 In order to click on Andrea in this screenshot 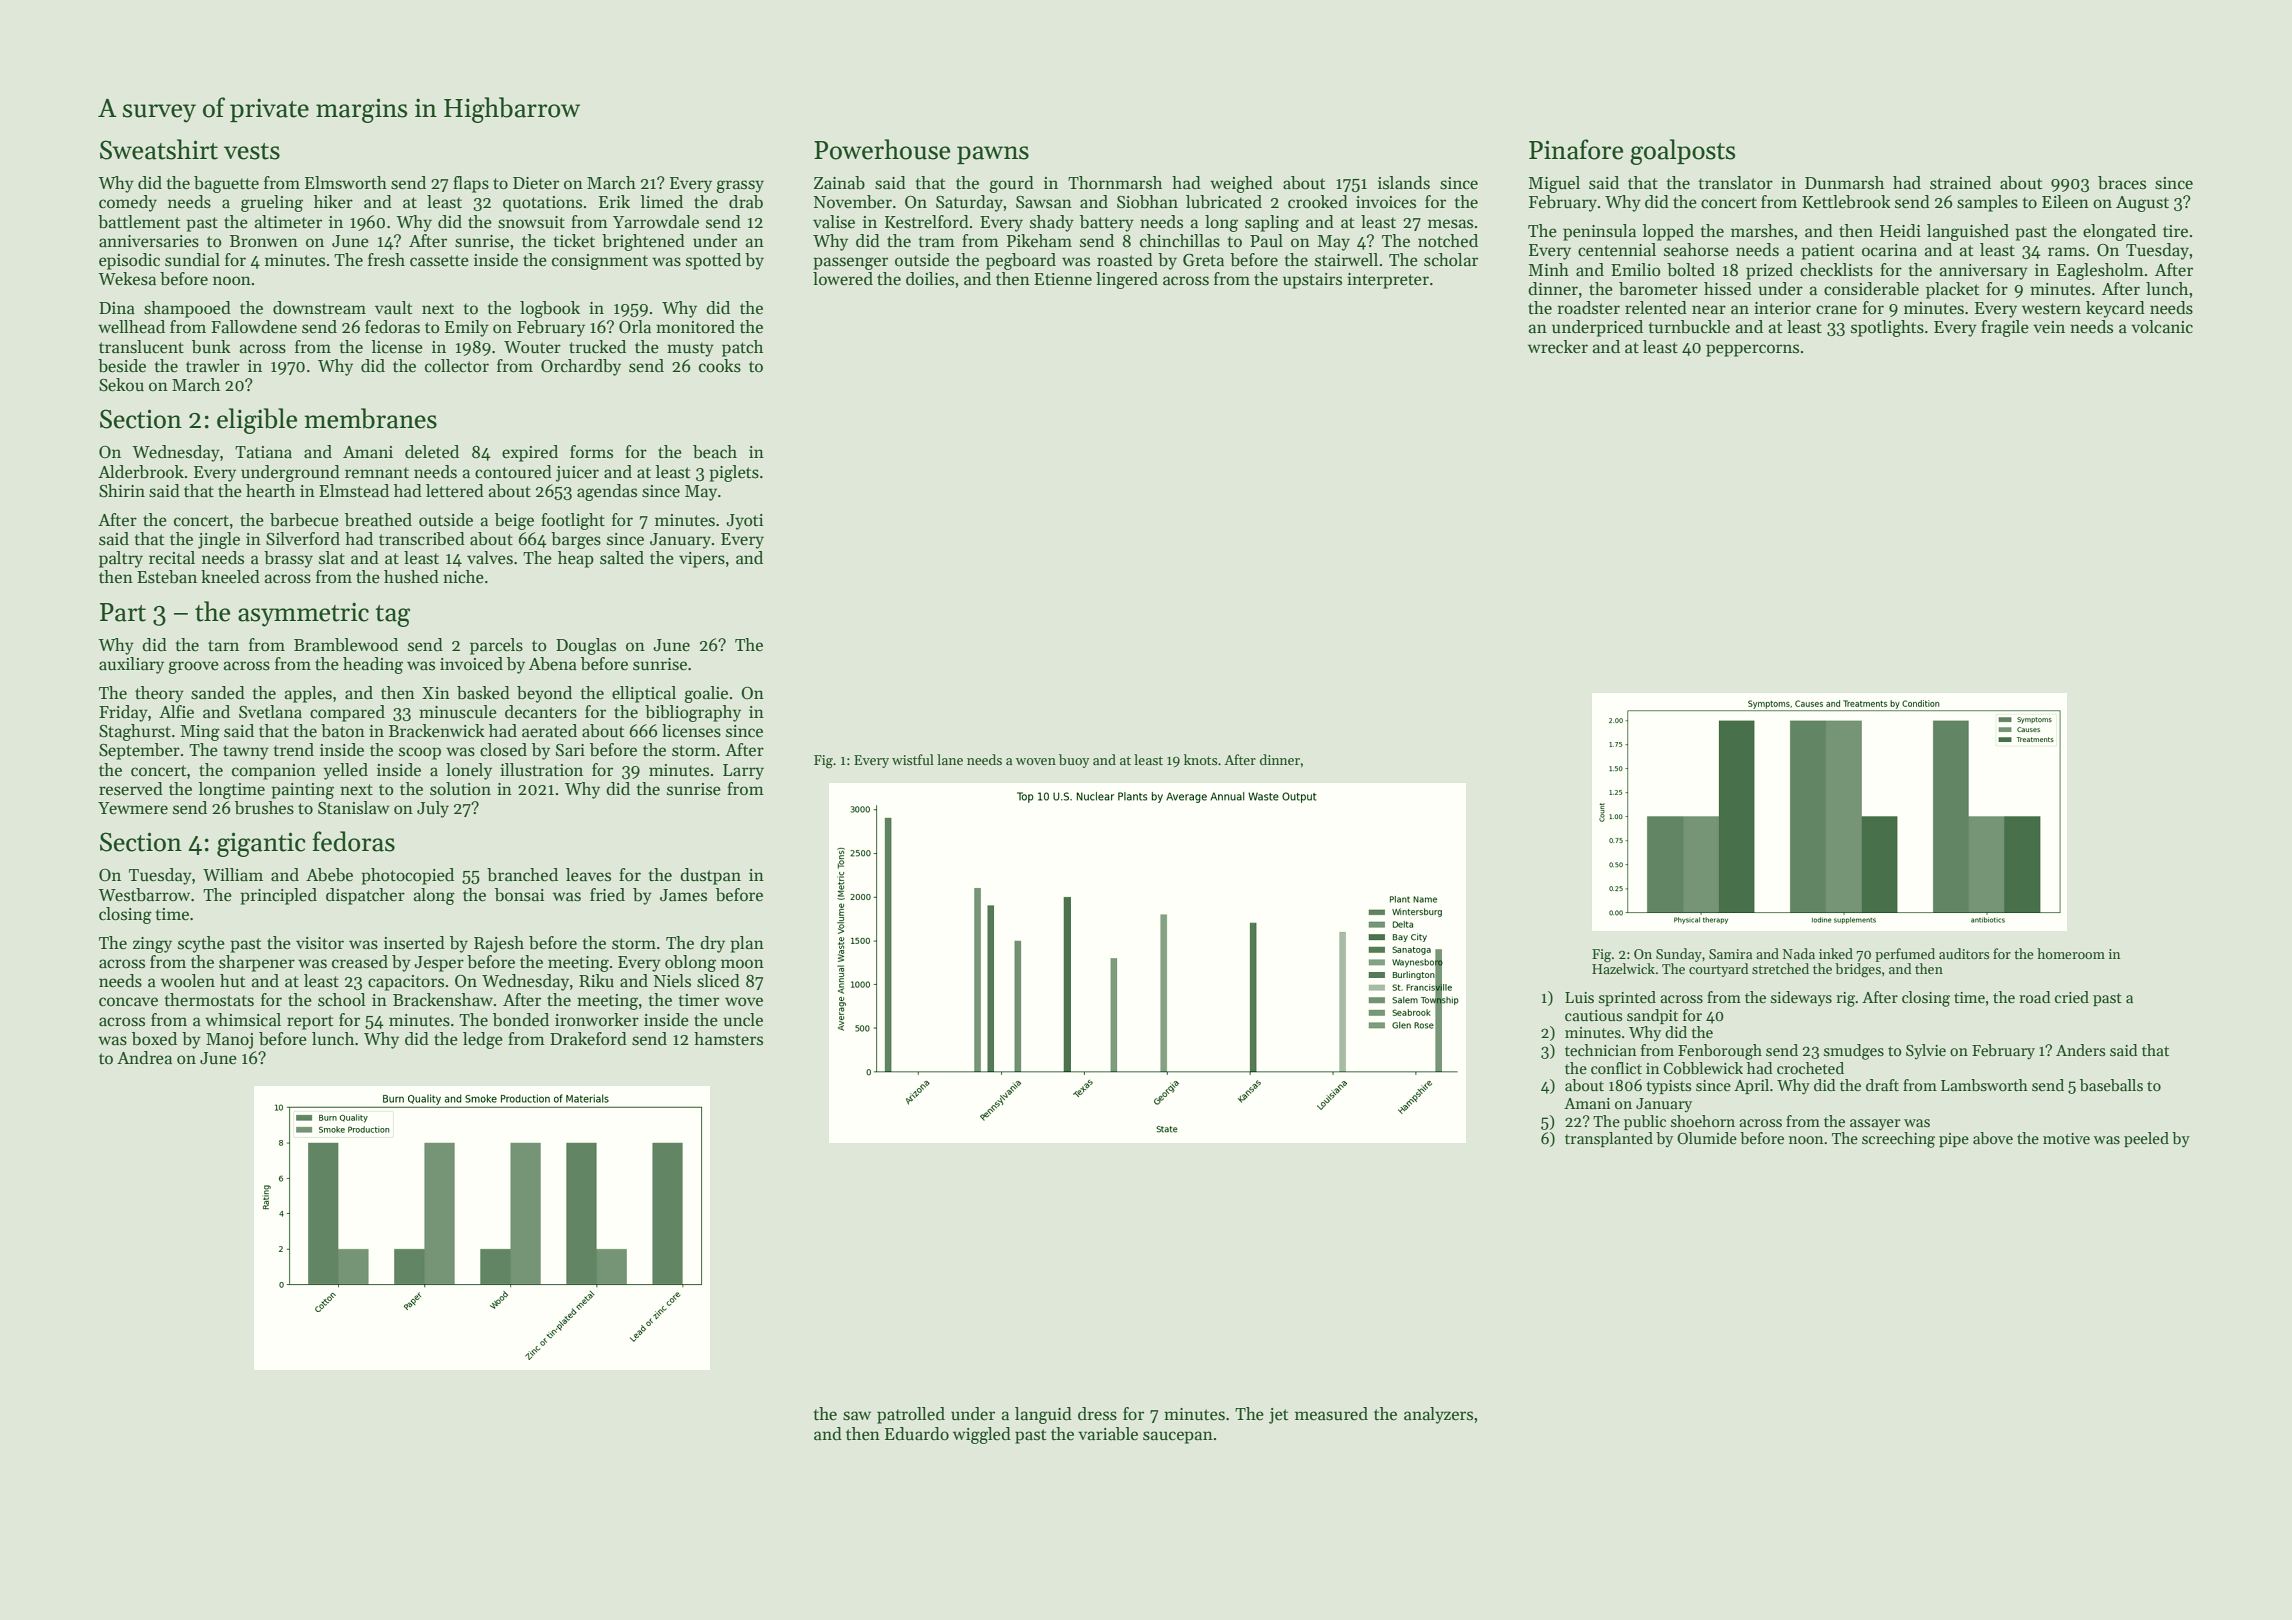, I will do `click(144, 1058)`.
